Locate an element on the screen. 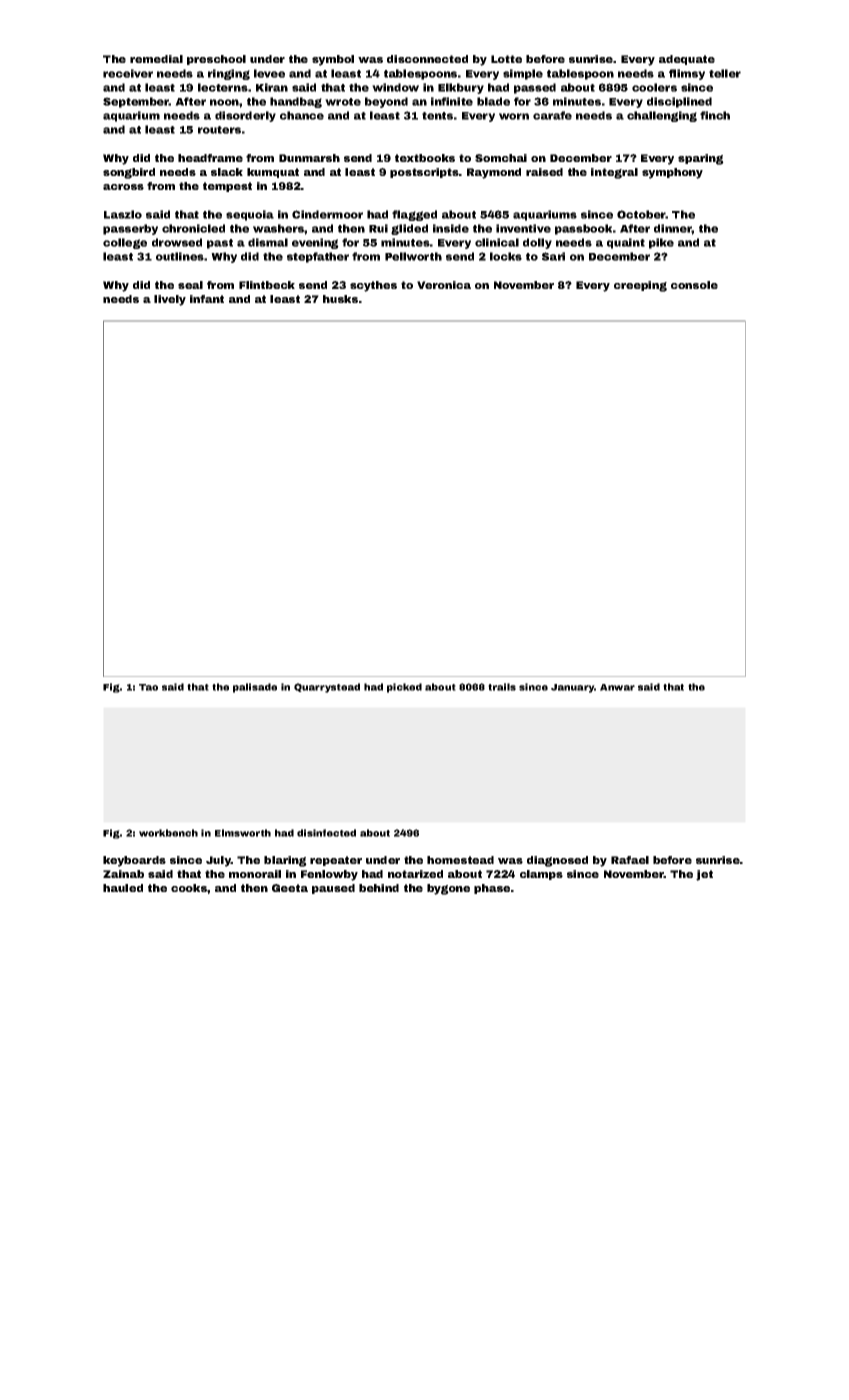 This screenshot has width=849, height=1400. textbooks is located at coordinates (425, 158).
